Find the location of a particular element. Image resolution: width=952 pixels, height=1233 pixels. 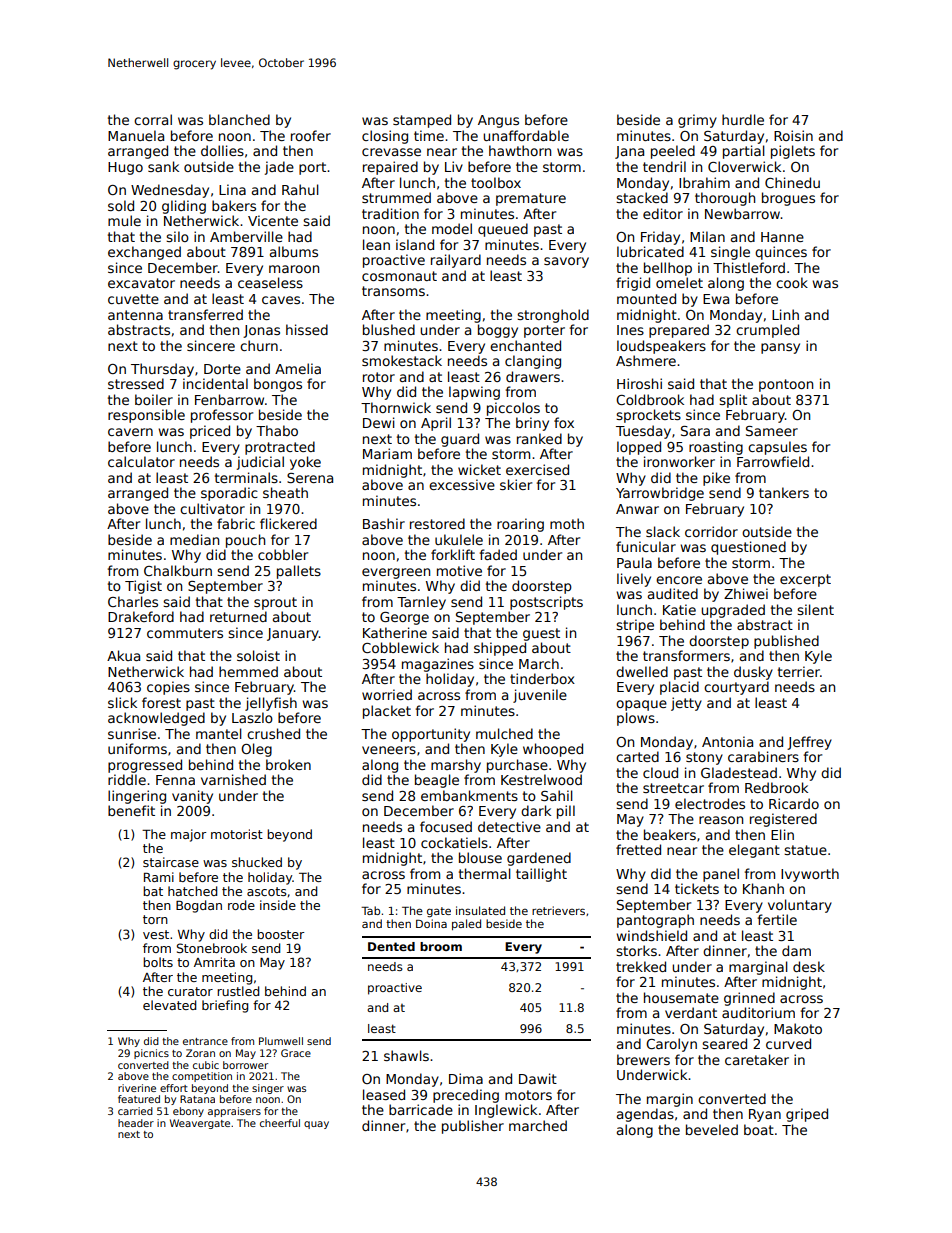

Ricardo is located at coordinates (794, 803).
